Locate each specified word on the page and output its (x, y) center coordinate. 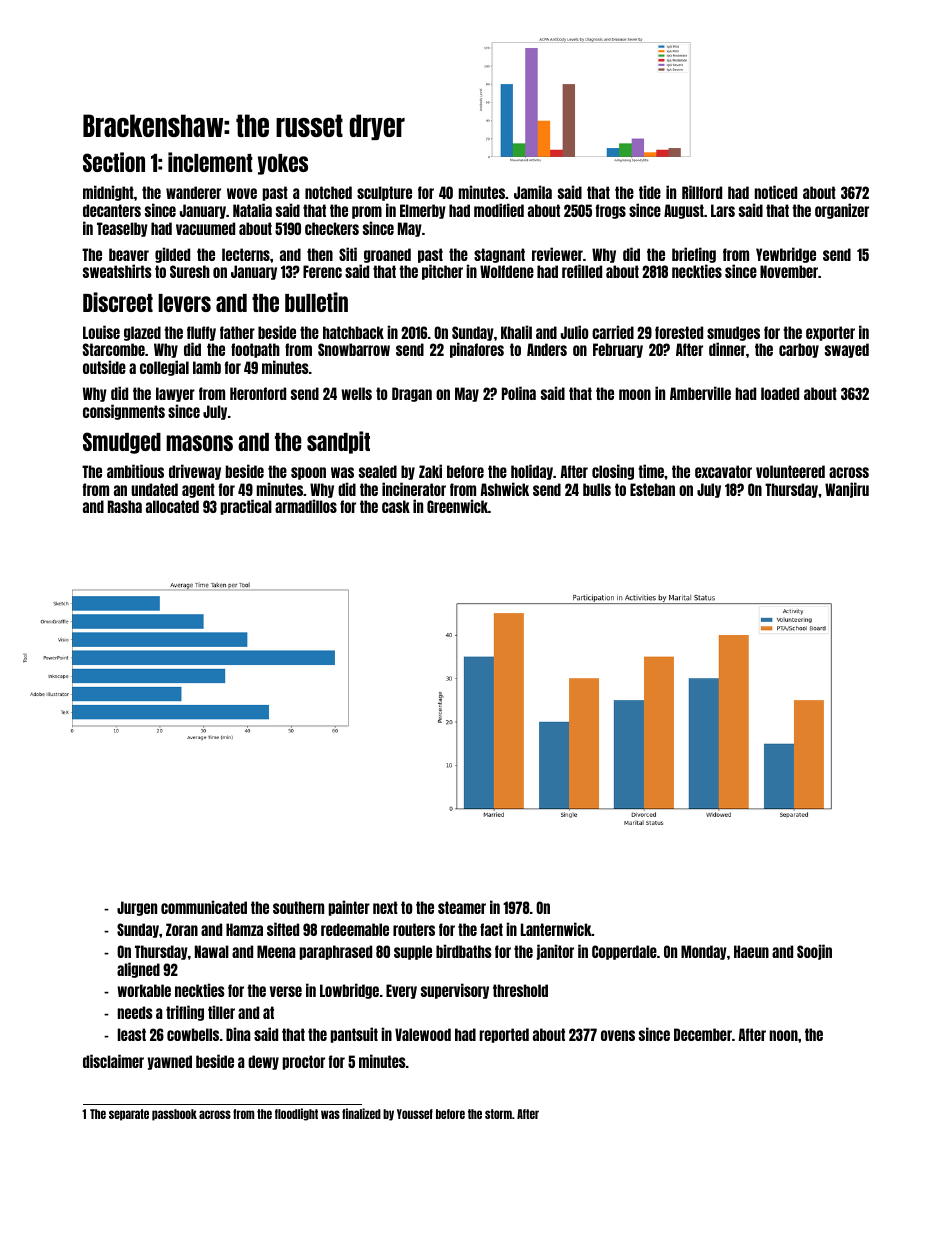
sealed (378, 471)
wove (242, 193)
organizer (842, 211)
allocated (172, 506)
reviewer (557, 254)
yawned (170, 1062)
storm (498, 1114)
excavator (723, 471)
